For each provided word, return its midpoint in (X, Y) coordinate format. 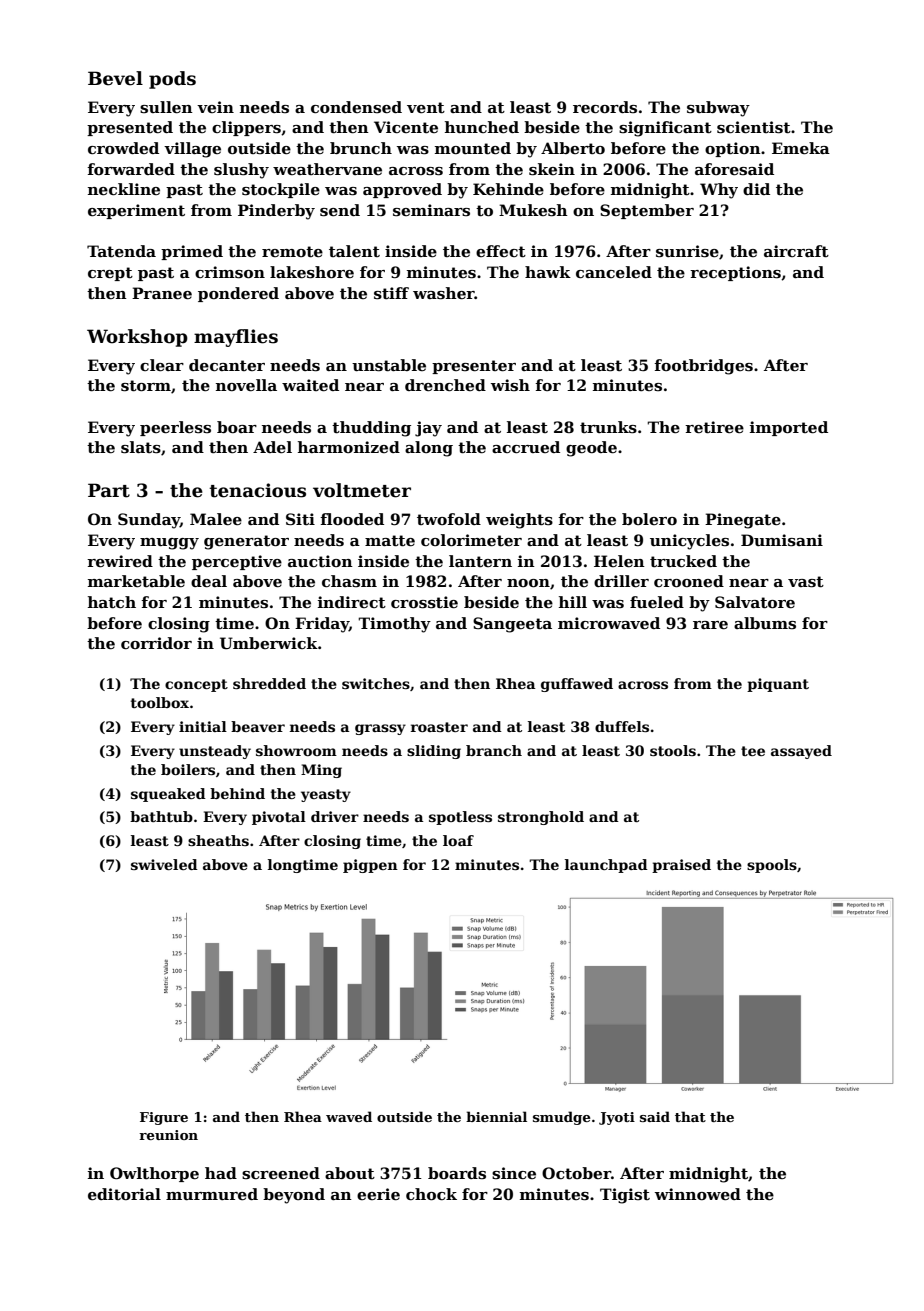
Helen (619, 561)
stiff (391, 293)
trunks (608, 427)
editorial (124, 1194)
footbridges (703, 367)
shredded (269, 683)
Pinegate (743, 521)
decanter (227, 365)
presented (130, 128)
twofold (449, 519)
